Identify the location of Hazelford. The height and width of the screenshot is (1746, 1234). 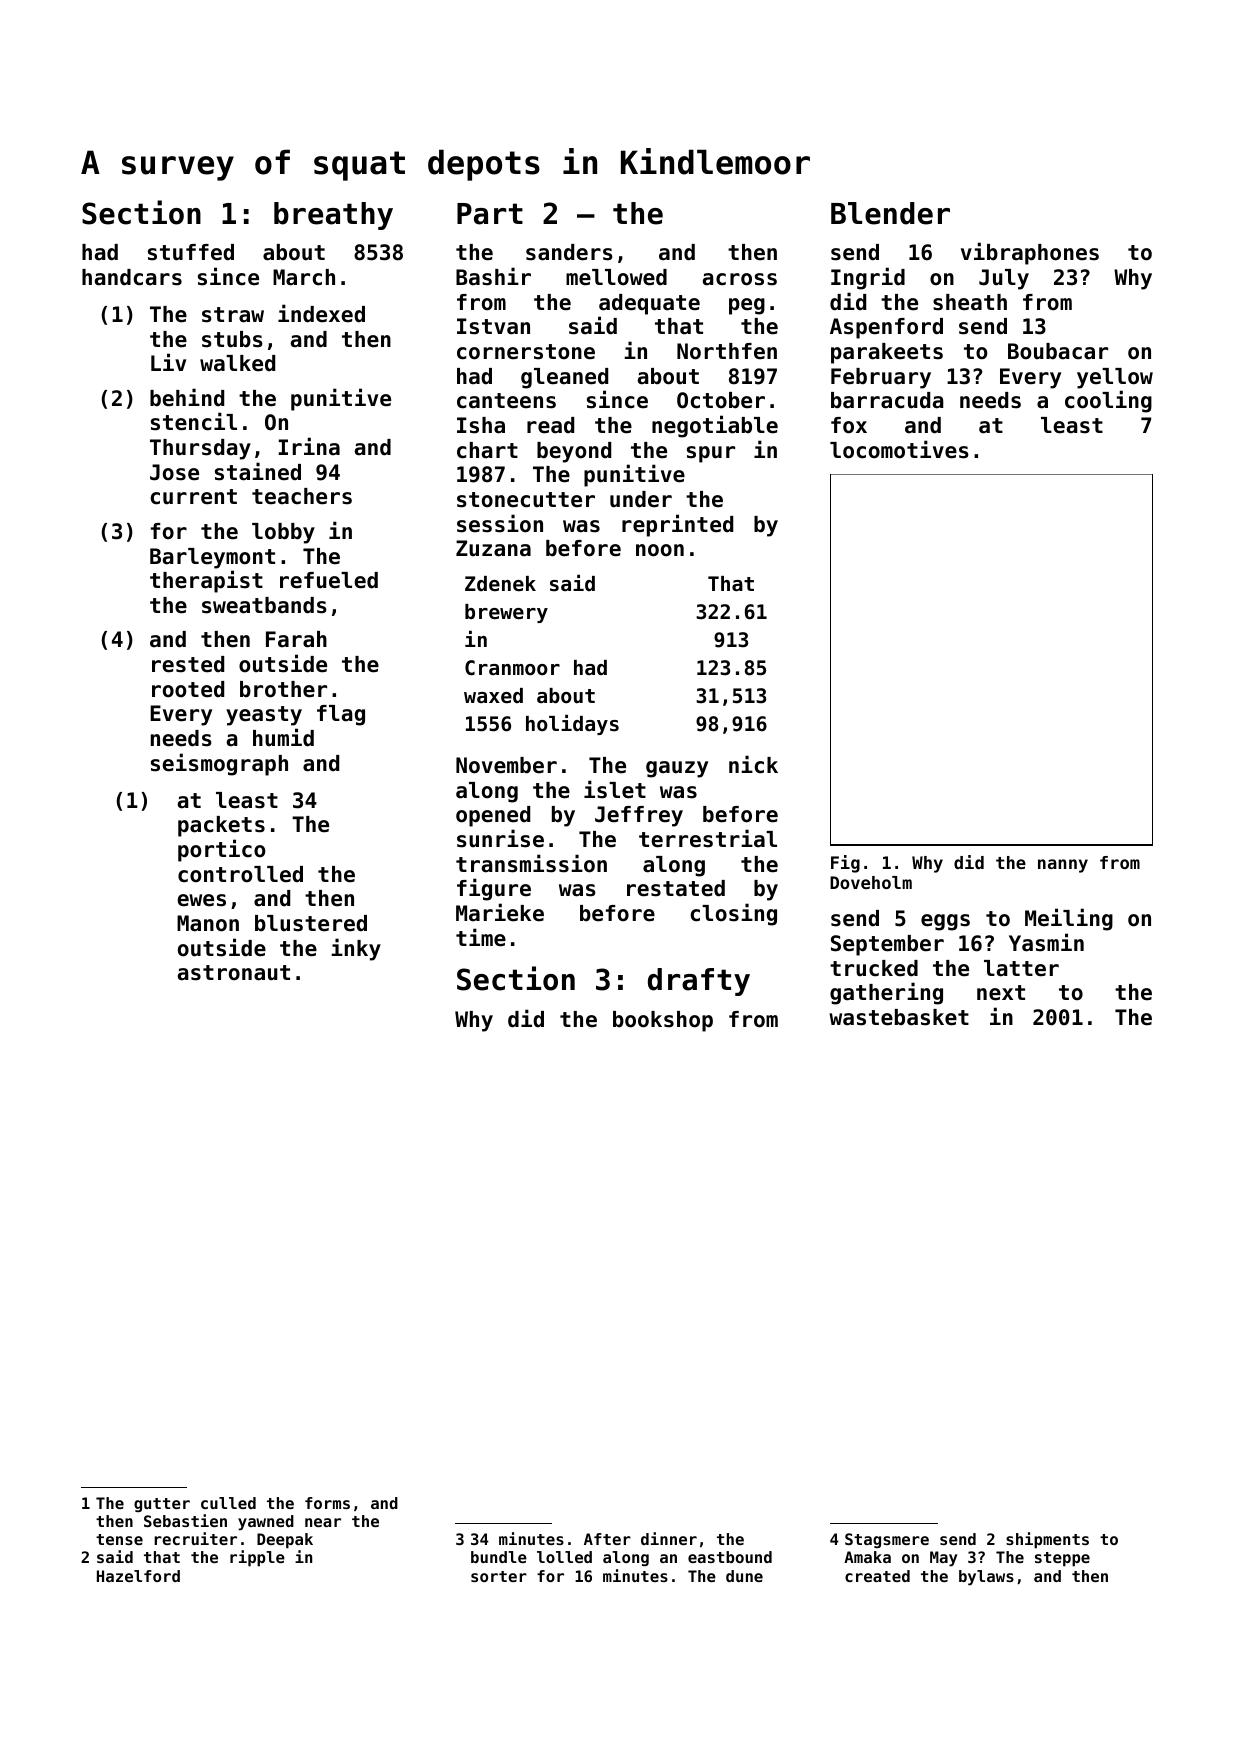
(138, 1576).
